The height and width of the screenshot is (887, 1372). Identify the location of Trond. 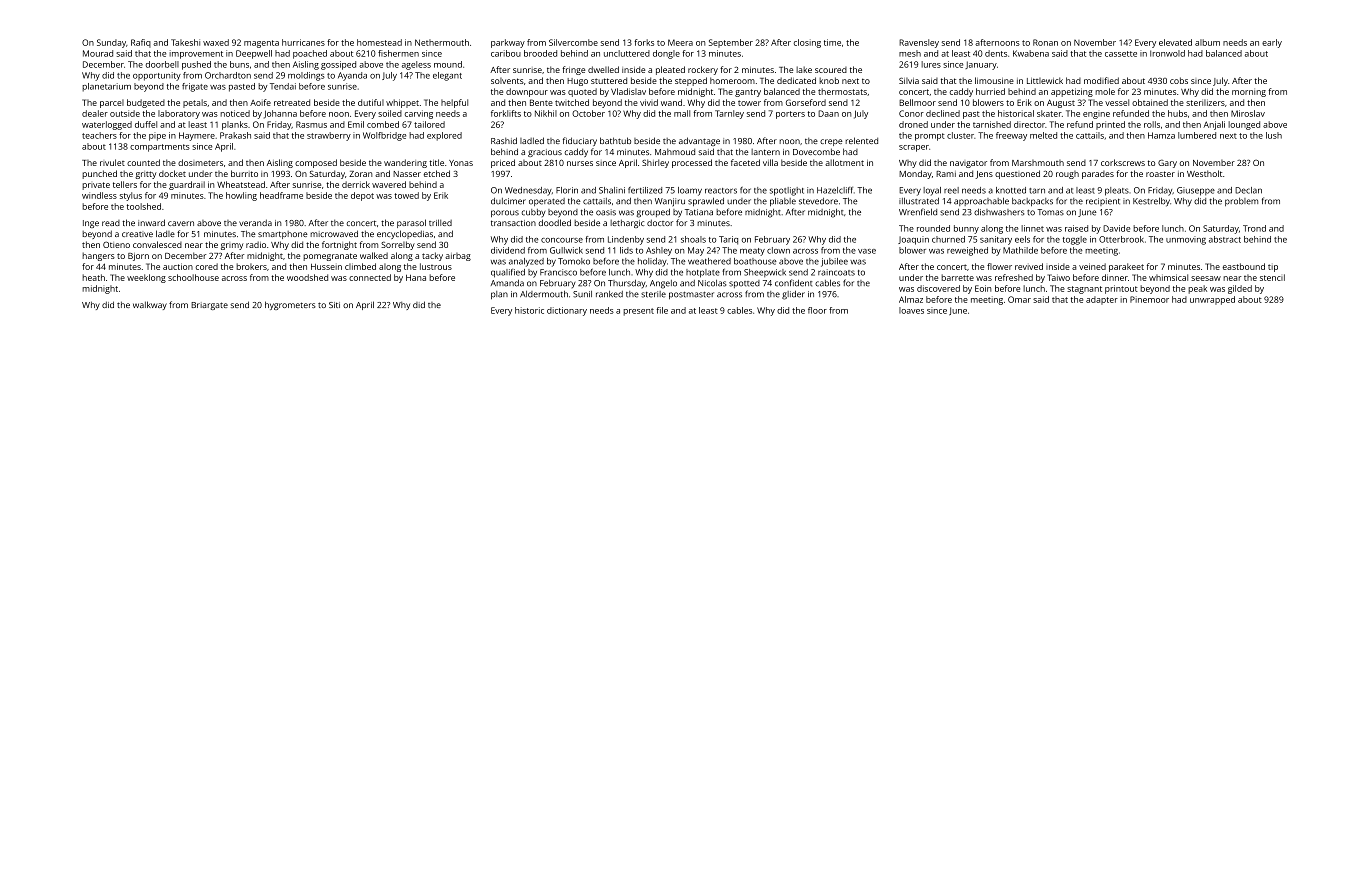
(1254, 228).
